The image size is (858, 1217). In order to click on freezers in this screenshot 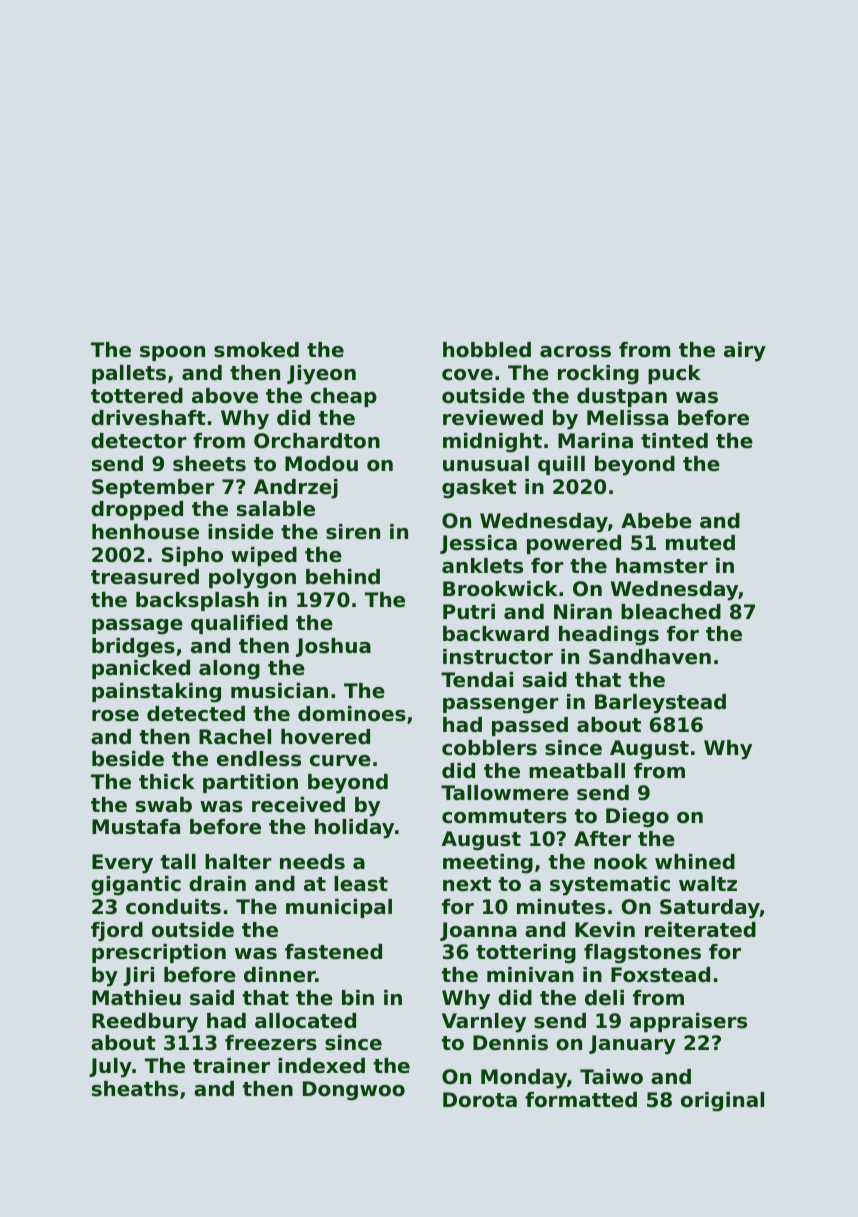, I will do `click(271, 1043)`.
